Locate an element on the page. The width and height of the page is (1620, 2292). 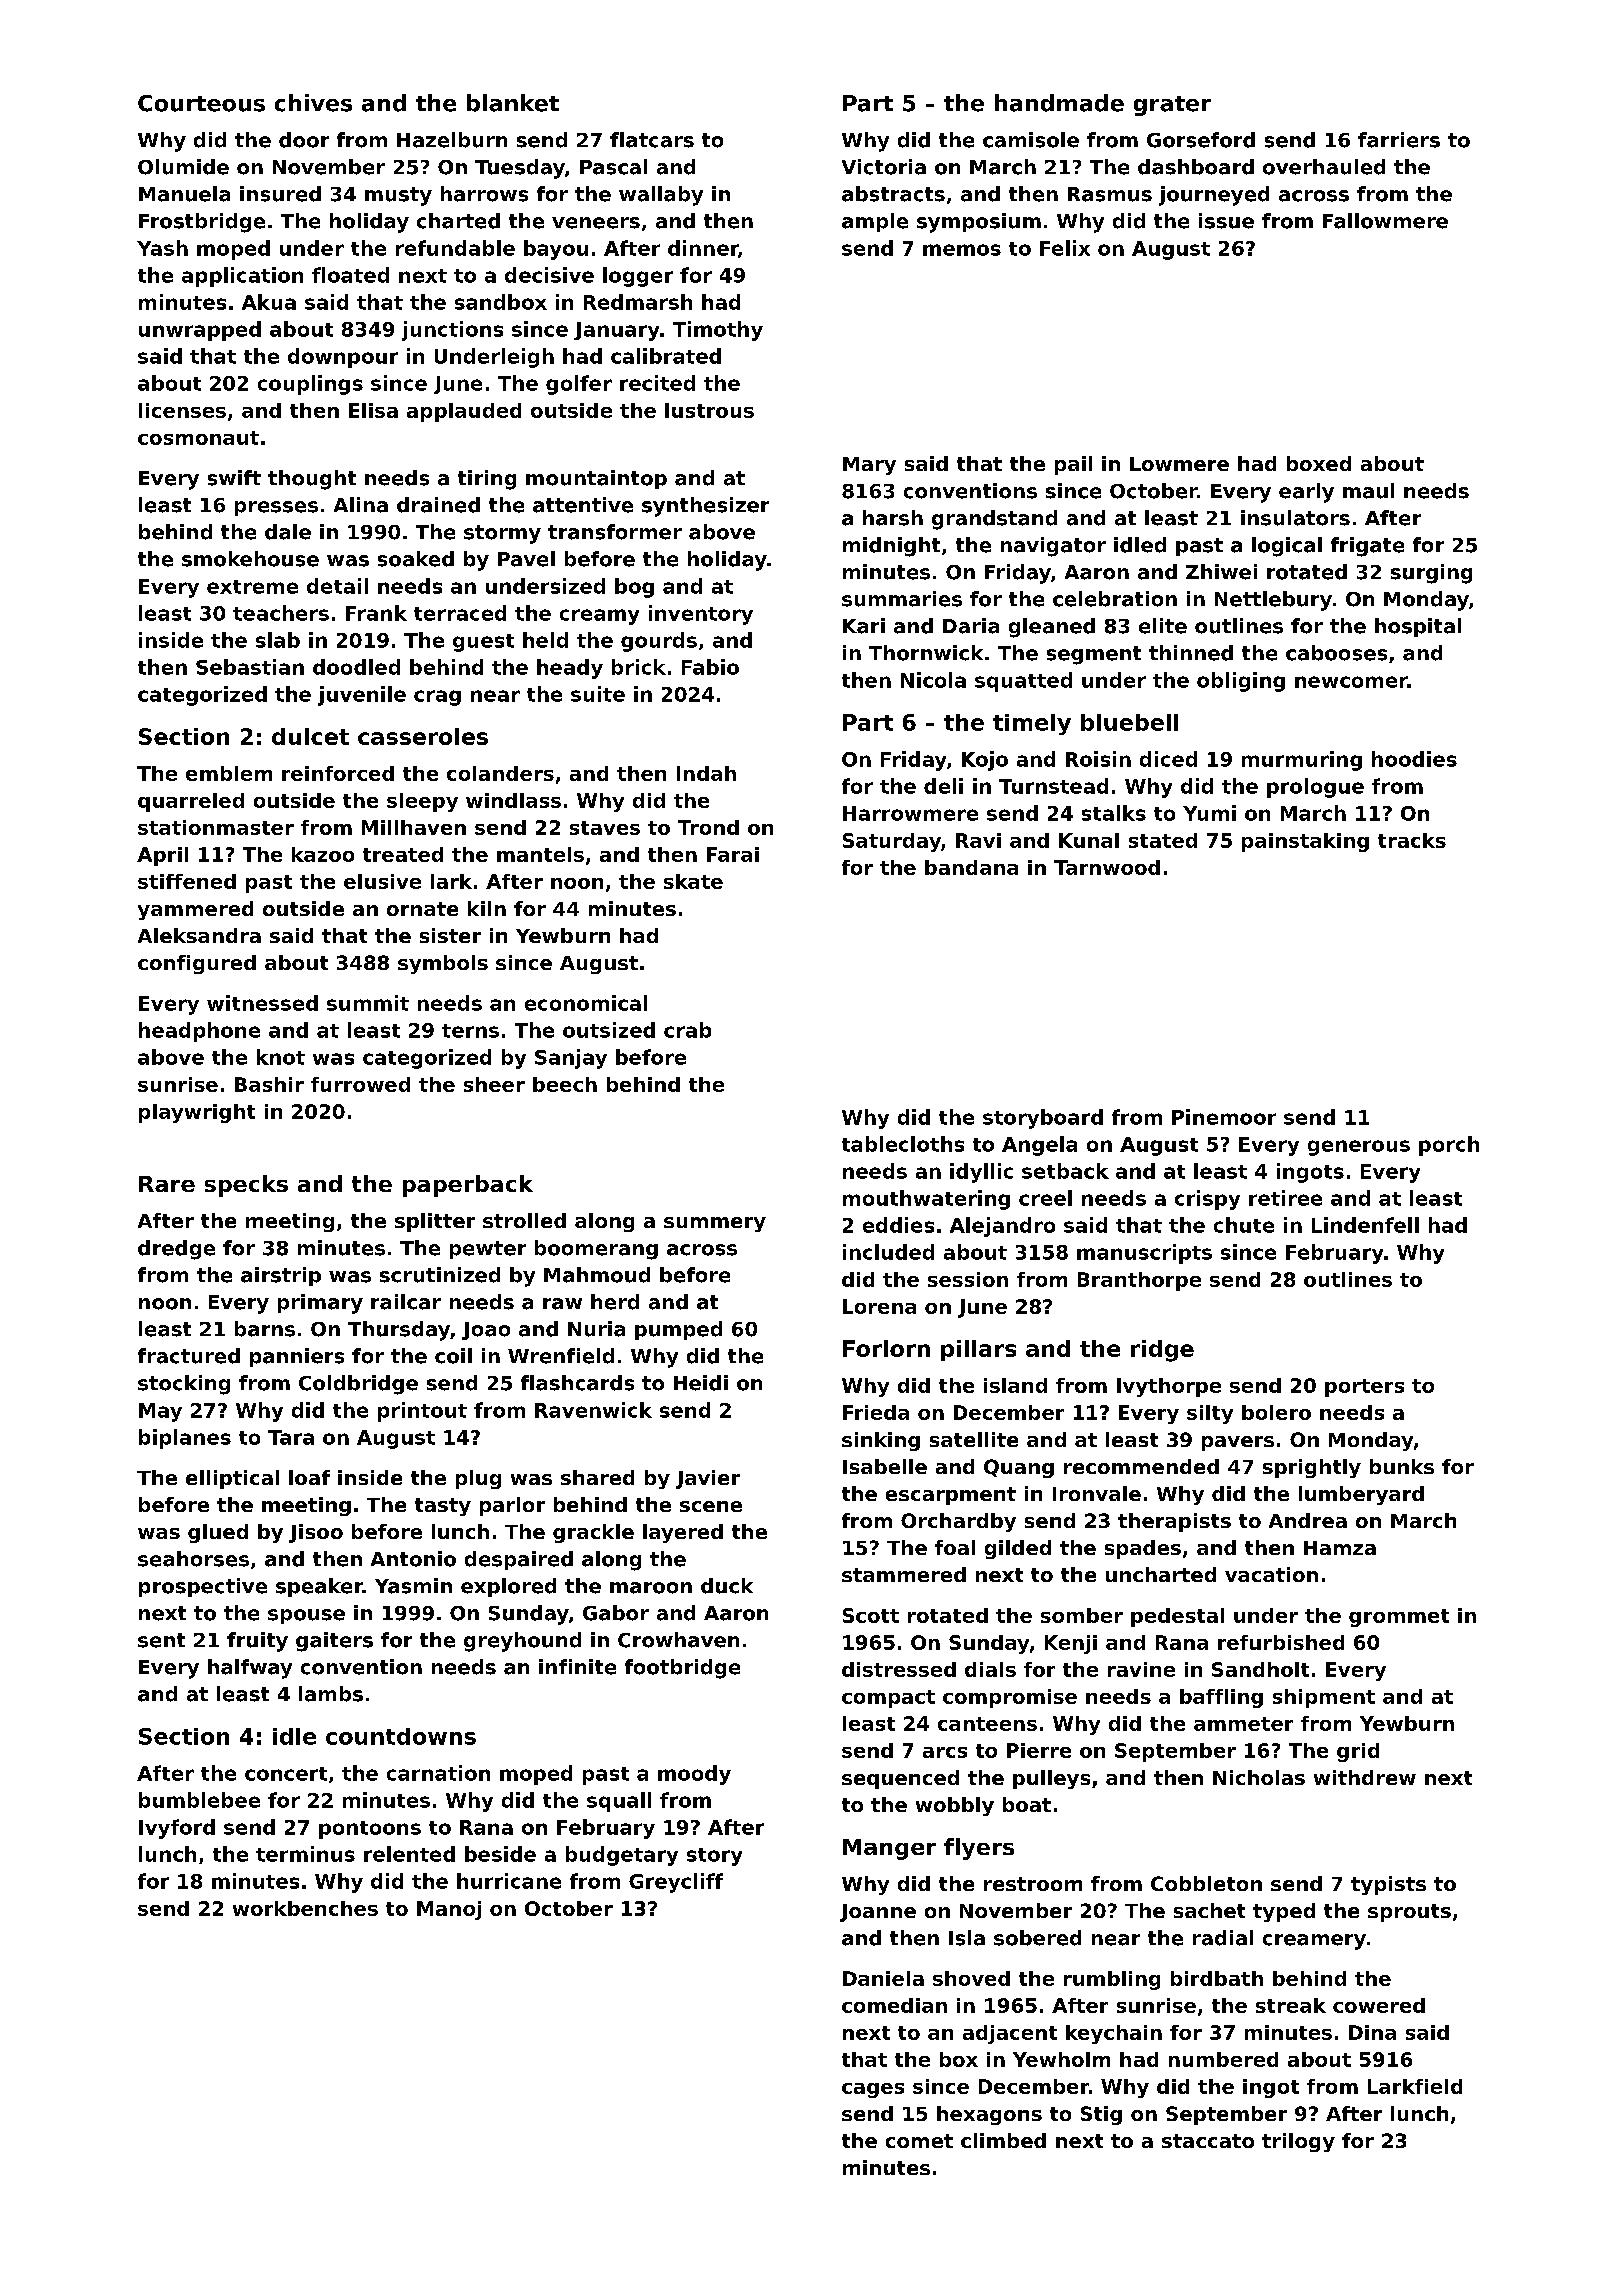
grater is located at coordinates (1172, 106).
